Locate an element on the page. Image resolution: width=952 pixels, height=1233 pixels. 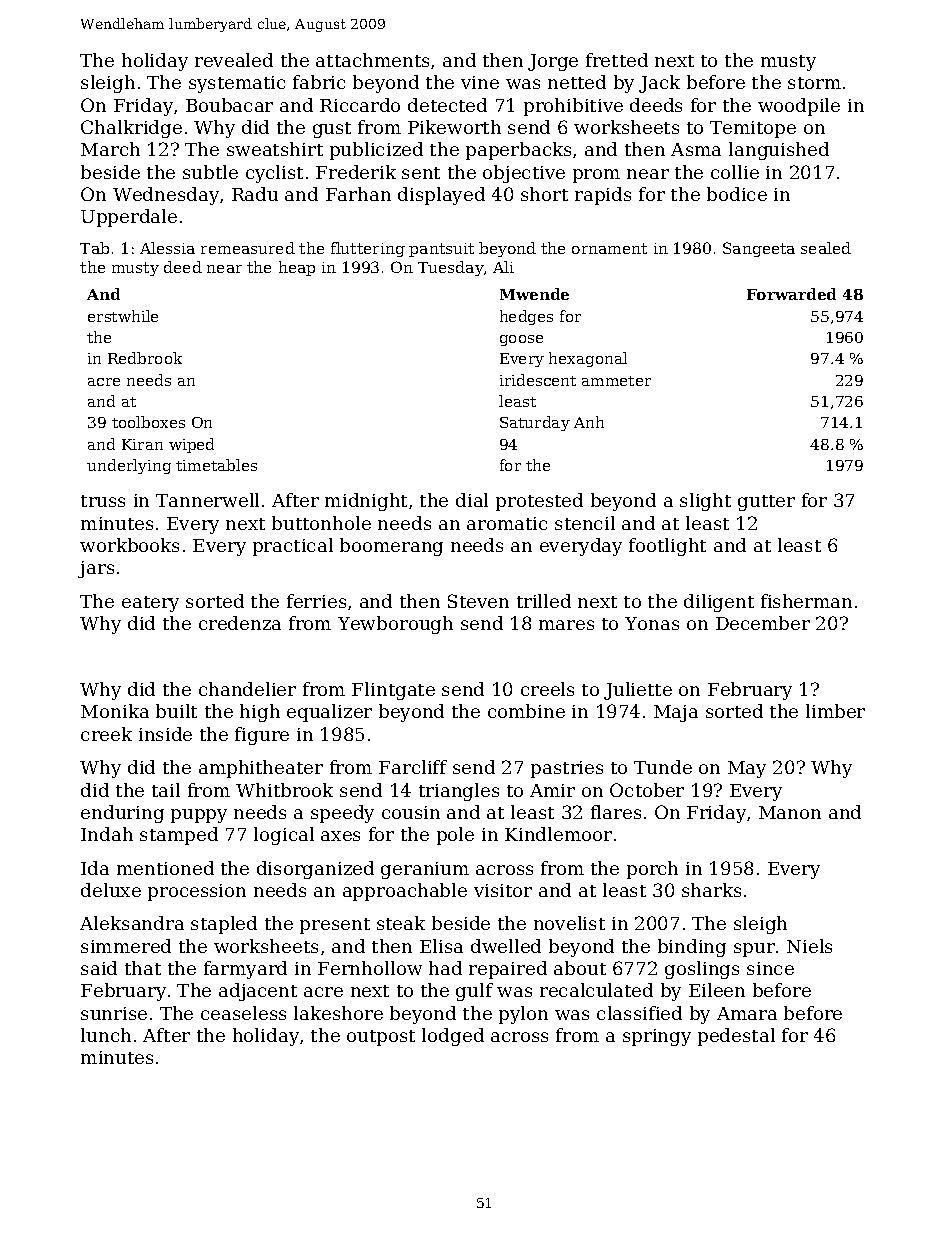
fretted is located at coordinates (617, 60).
